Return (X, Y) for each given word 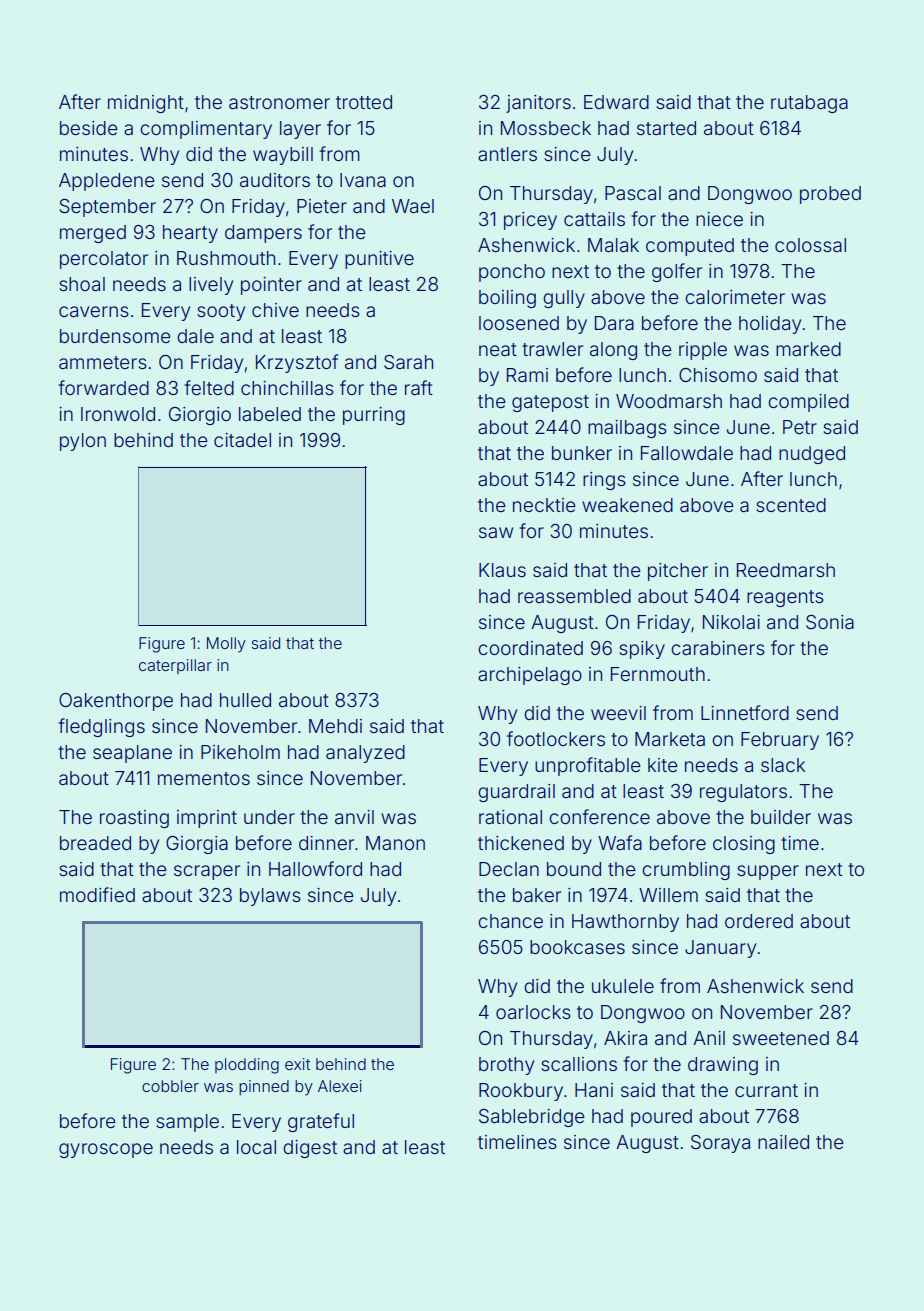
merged (93, 234)
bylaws (270, 897)
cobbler (170, 1086)
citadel (242, 440)
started (666, 128)
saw (496, 532)
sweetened (781, 1038)
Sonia (830, 622)
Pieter (322, 206)
